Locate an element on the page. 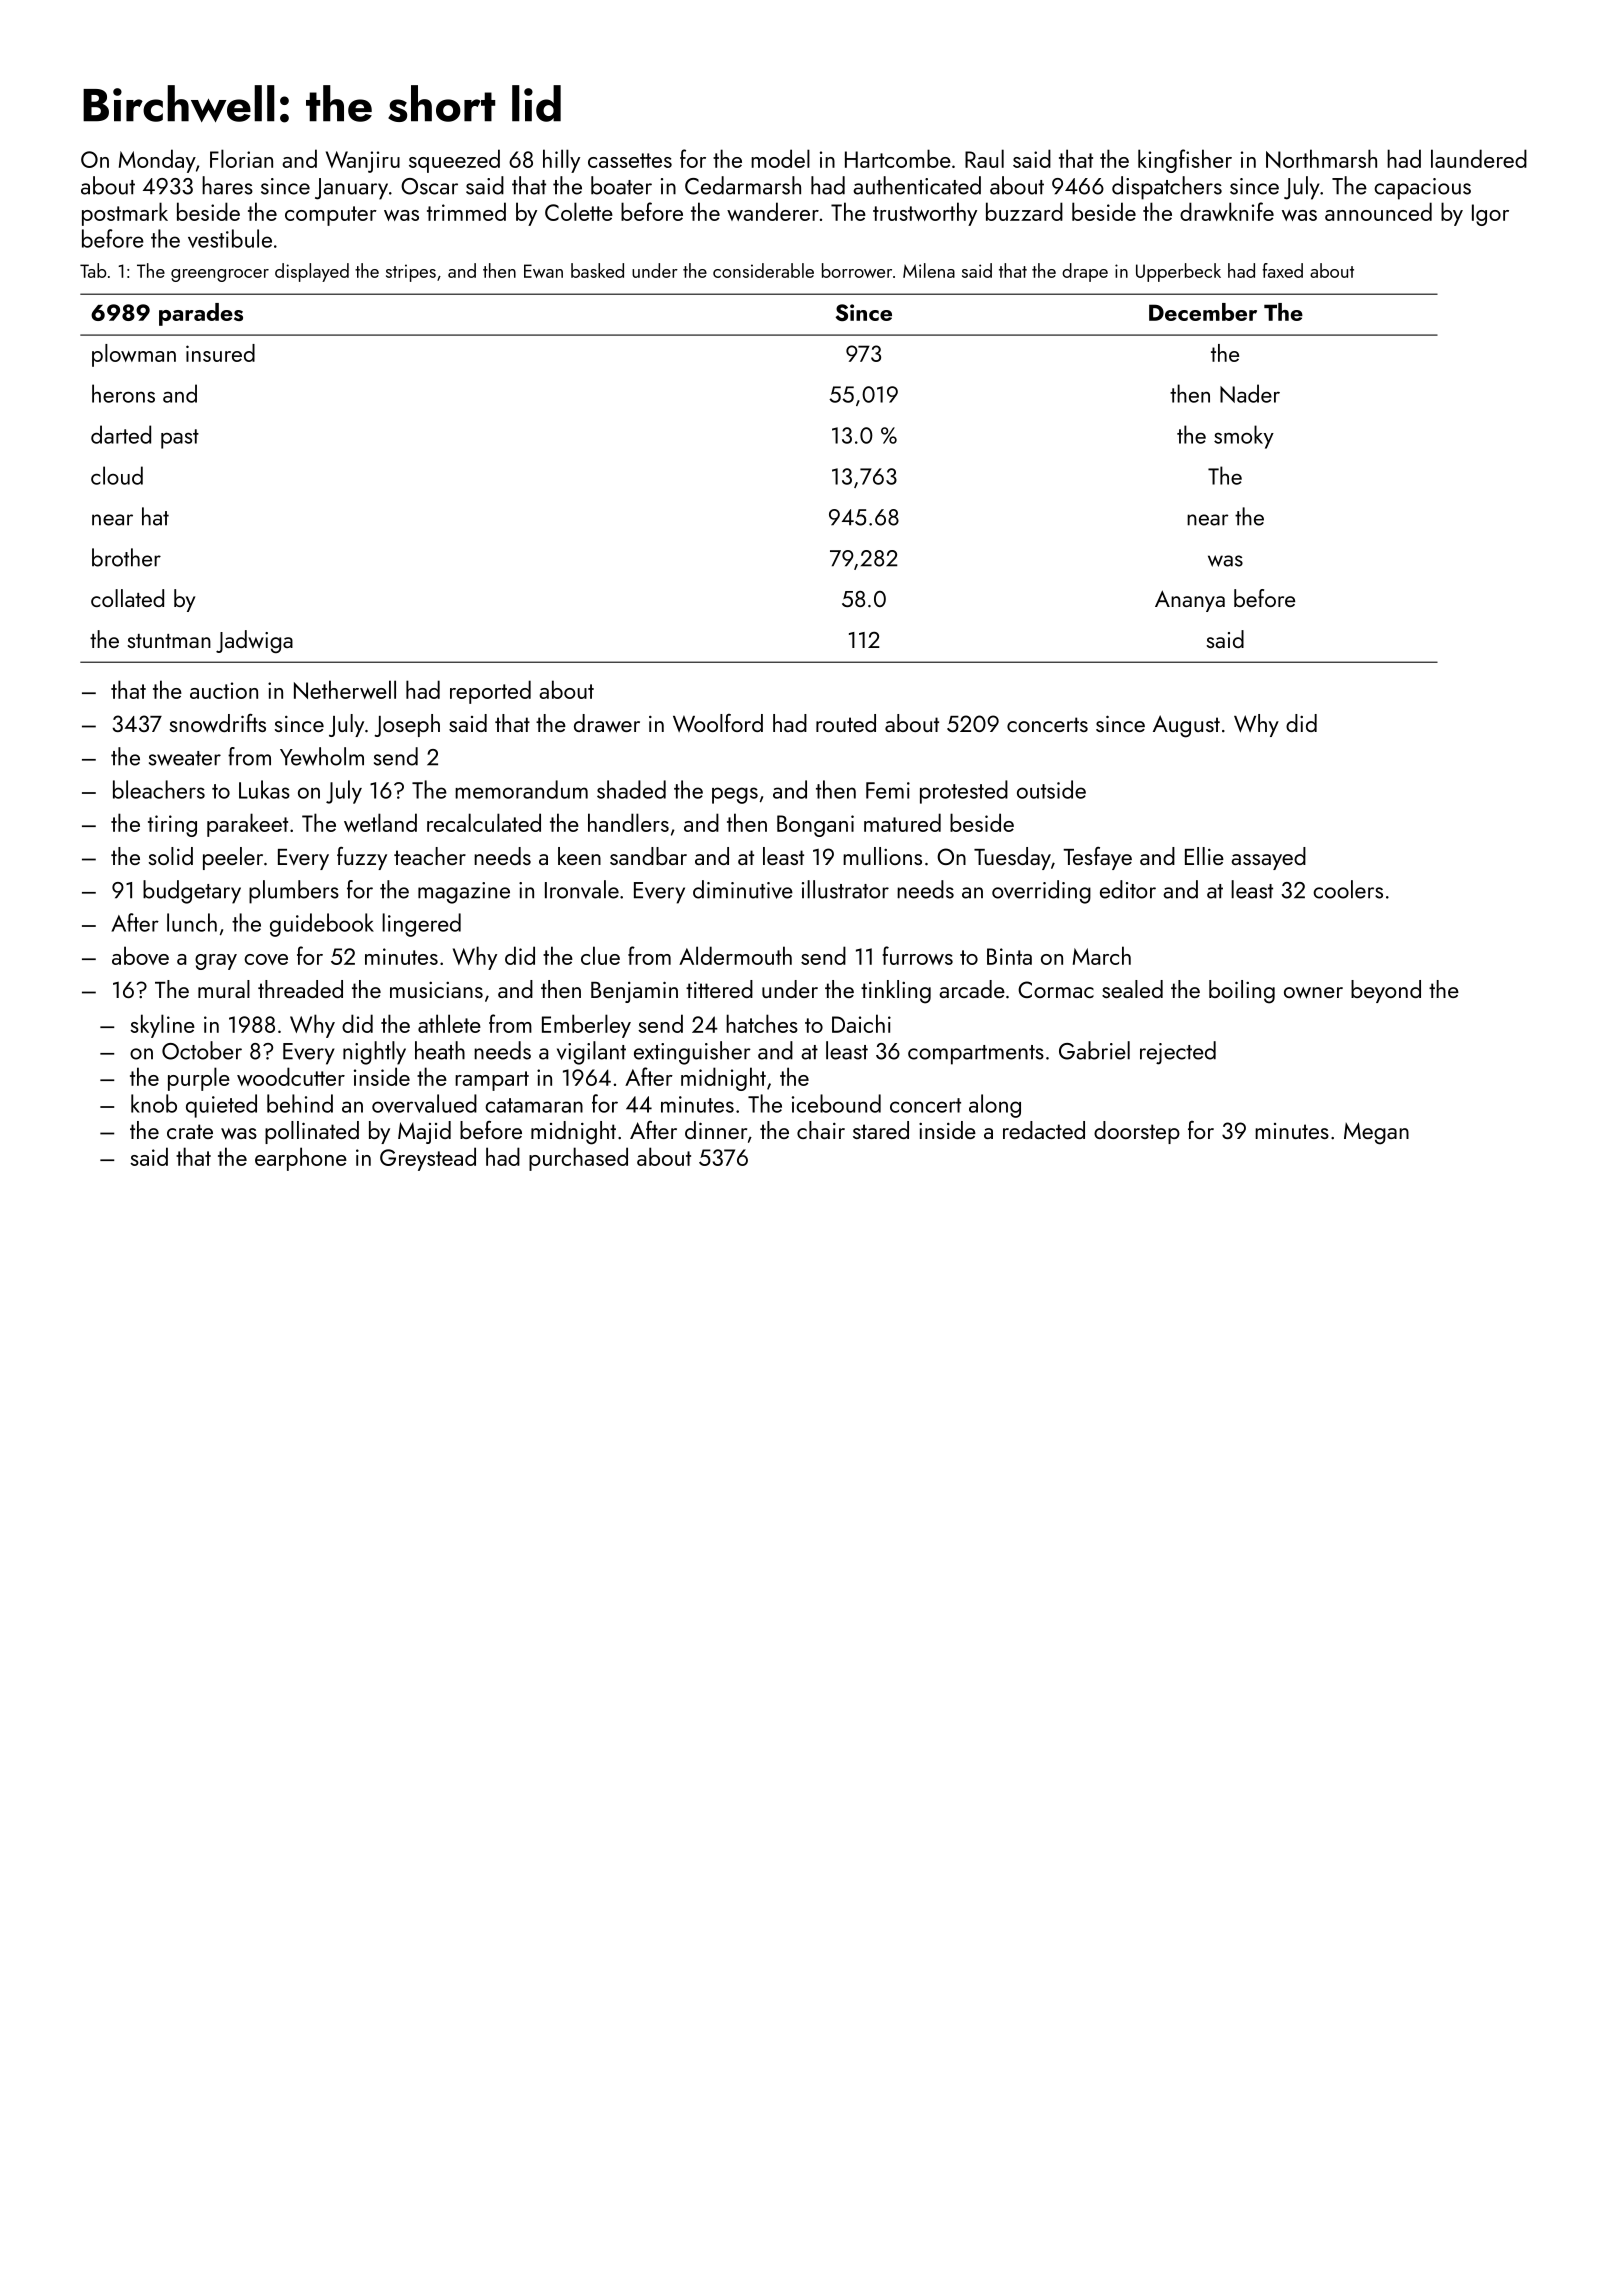 Image resolution: width=1620 pixels, height=2292 pixels. Nader is located at coordinates (1250, 393).
